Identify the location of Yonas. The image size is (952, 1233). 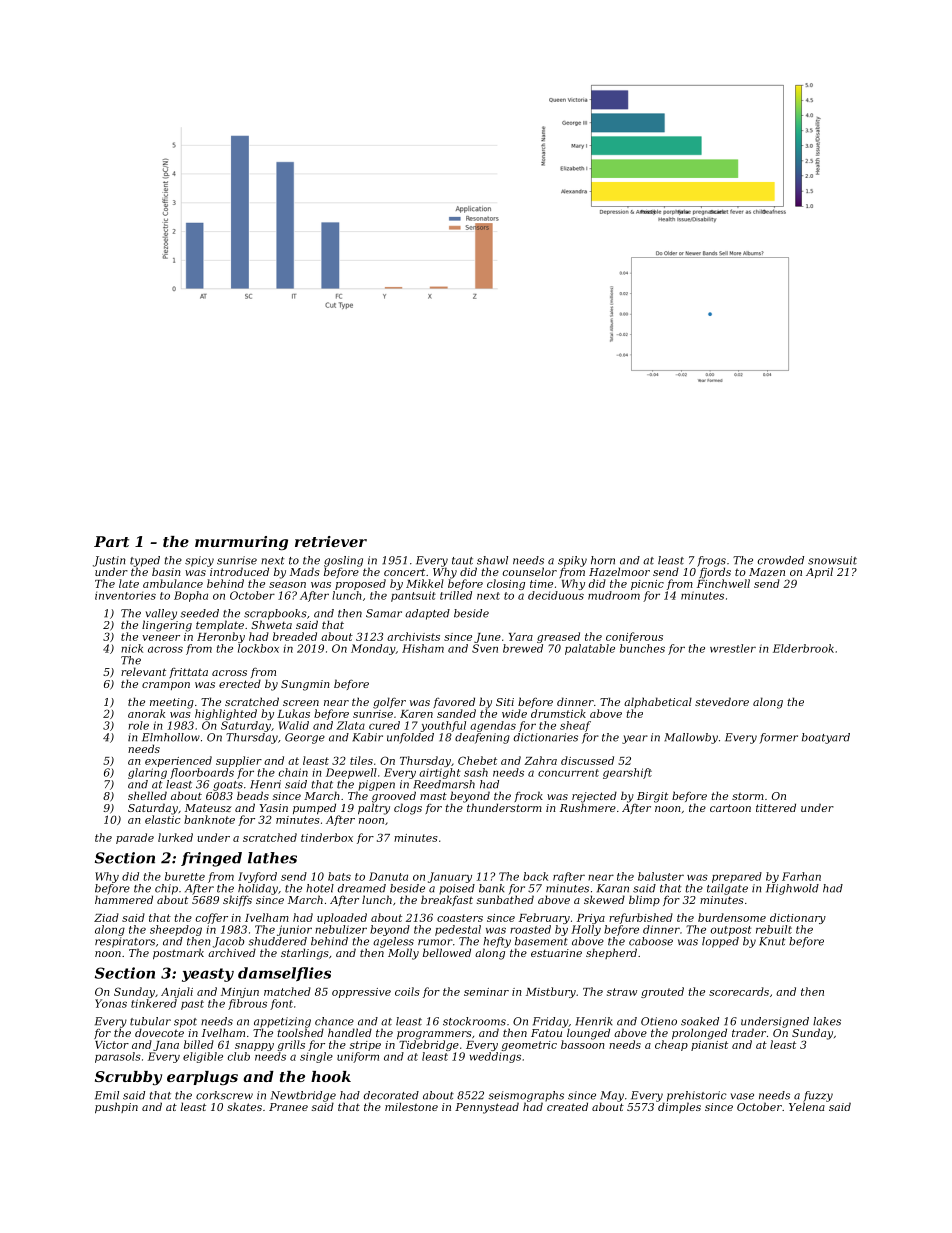
(111, 1003).
